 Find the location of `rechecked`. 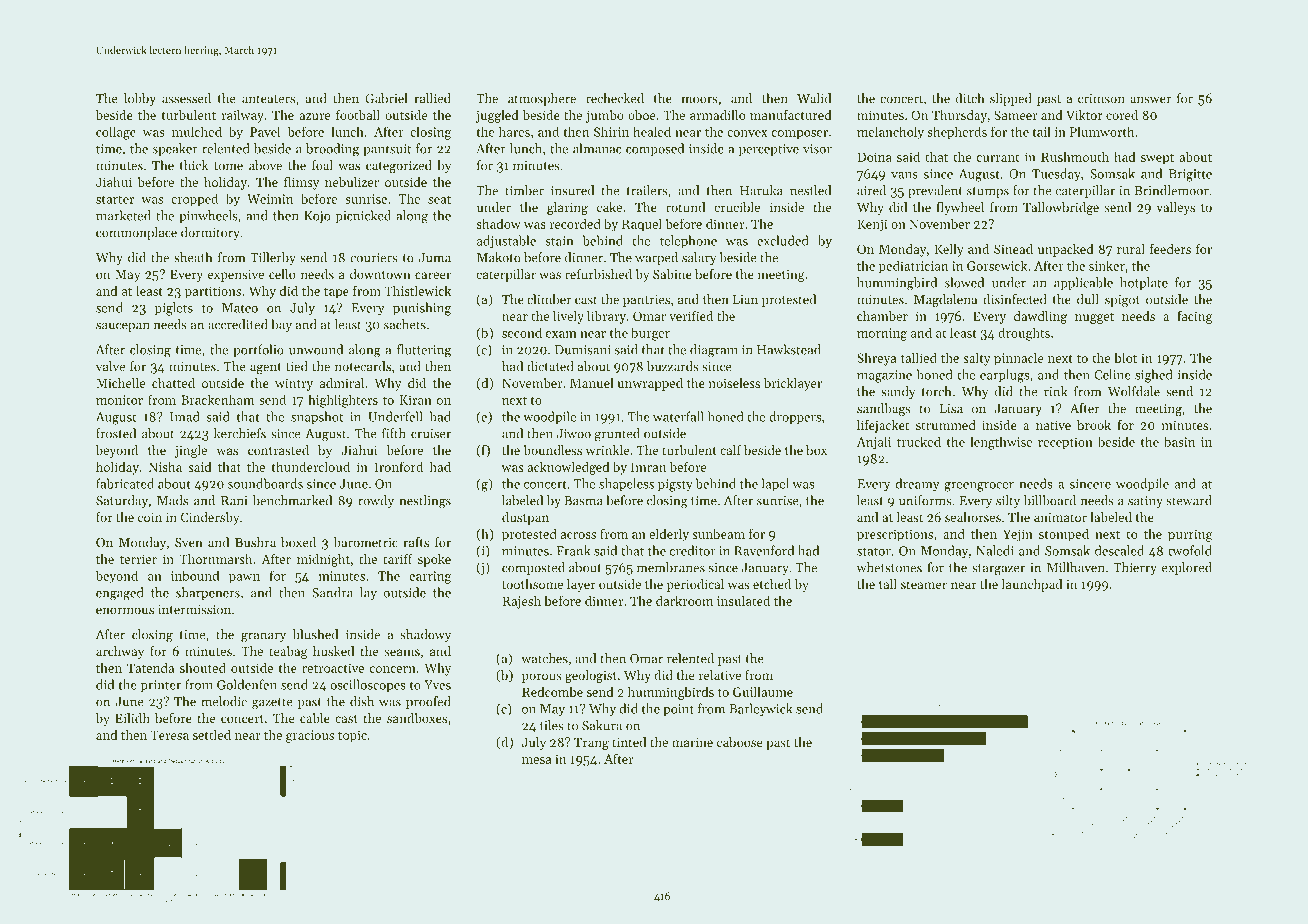

rechecked is located at coordinates (615, 98).
